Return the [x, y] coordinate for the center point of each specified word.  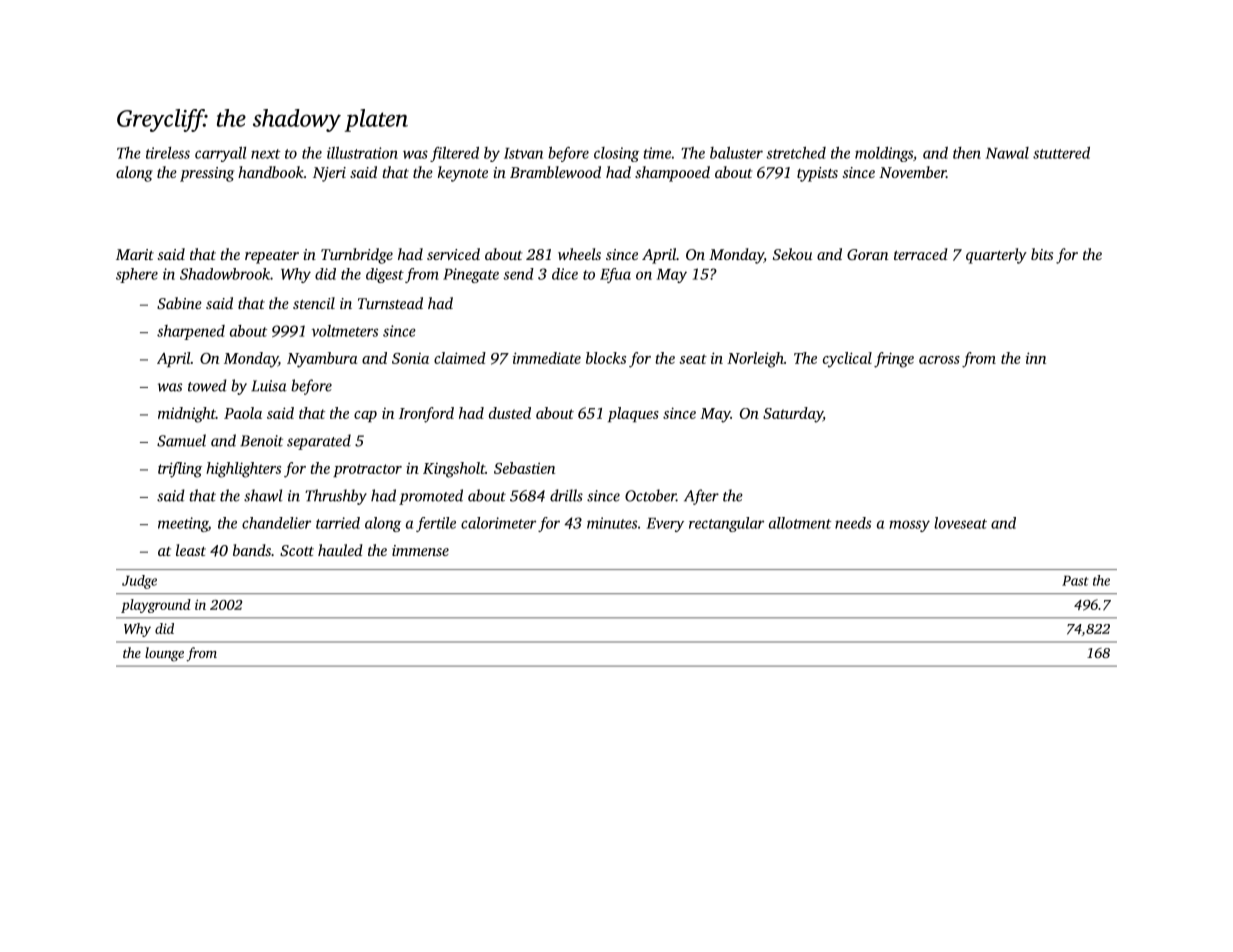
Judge [139, 582]
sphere [137, 275]
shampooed [672, 174]
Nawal [1007, 153]
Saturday [793, 415]
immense [420, 550]
